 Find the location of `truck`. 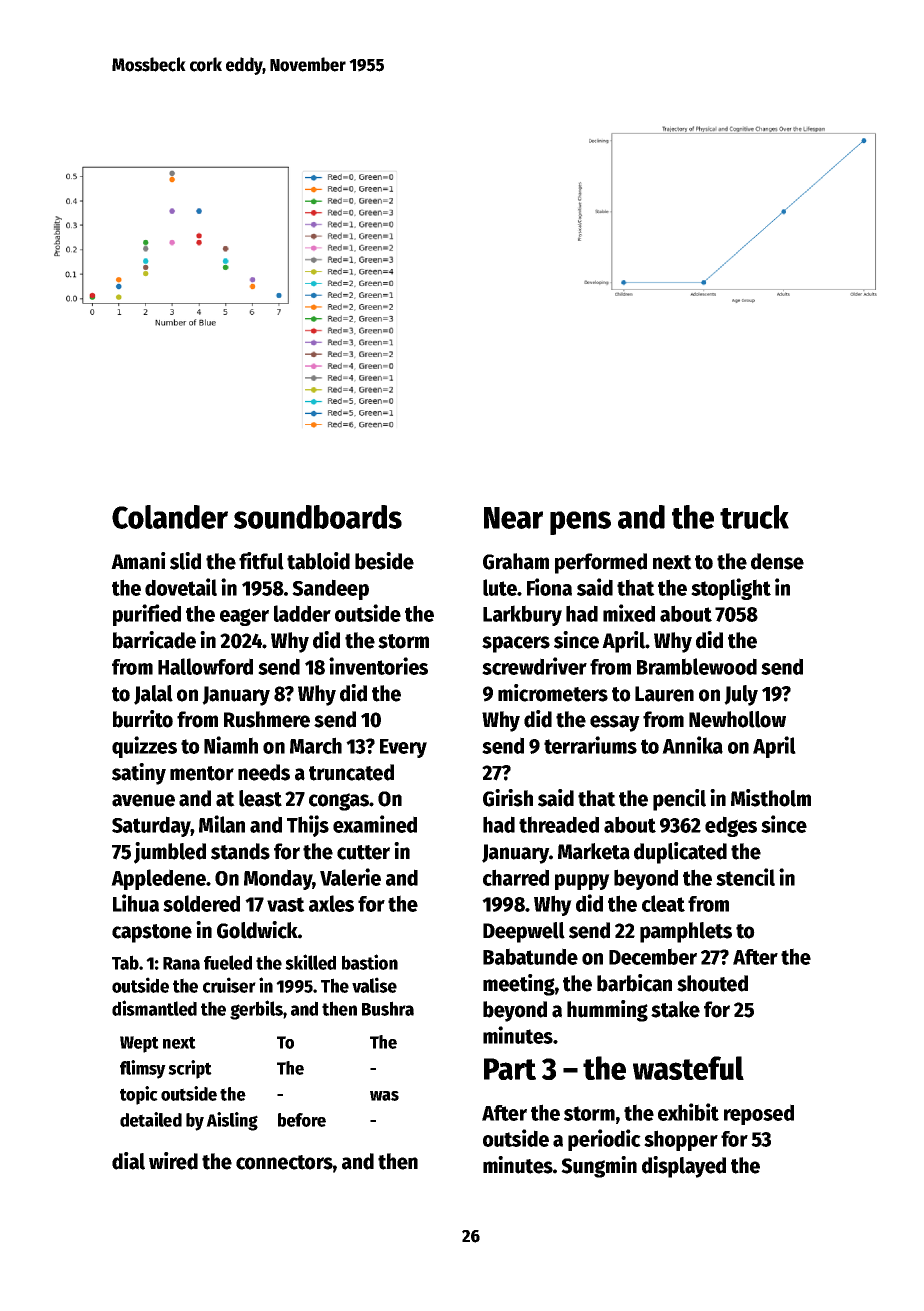

truck is located at coordinates (754, 517).
